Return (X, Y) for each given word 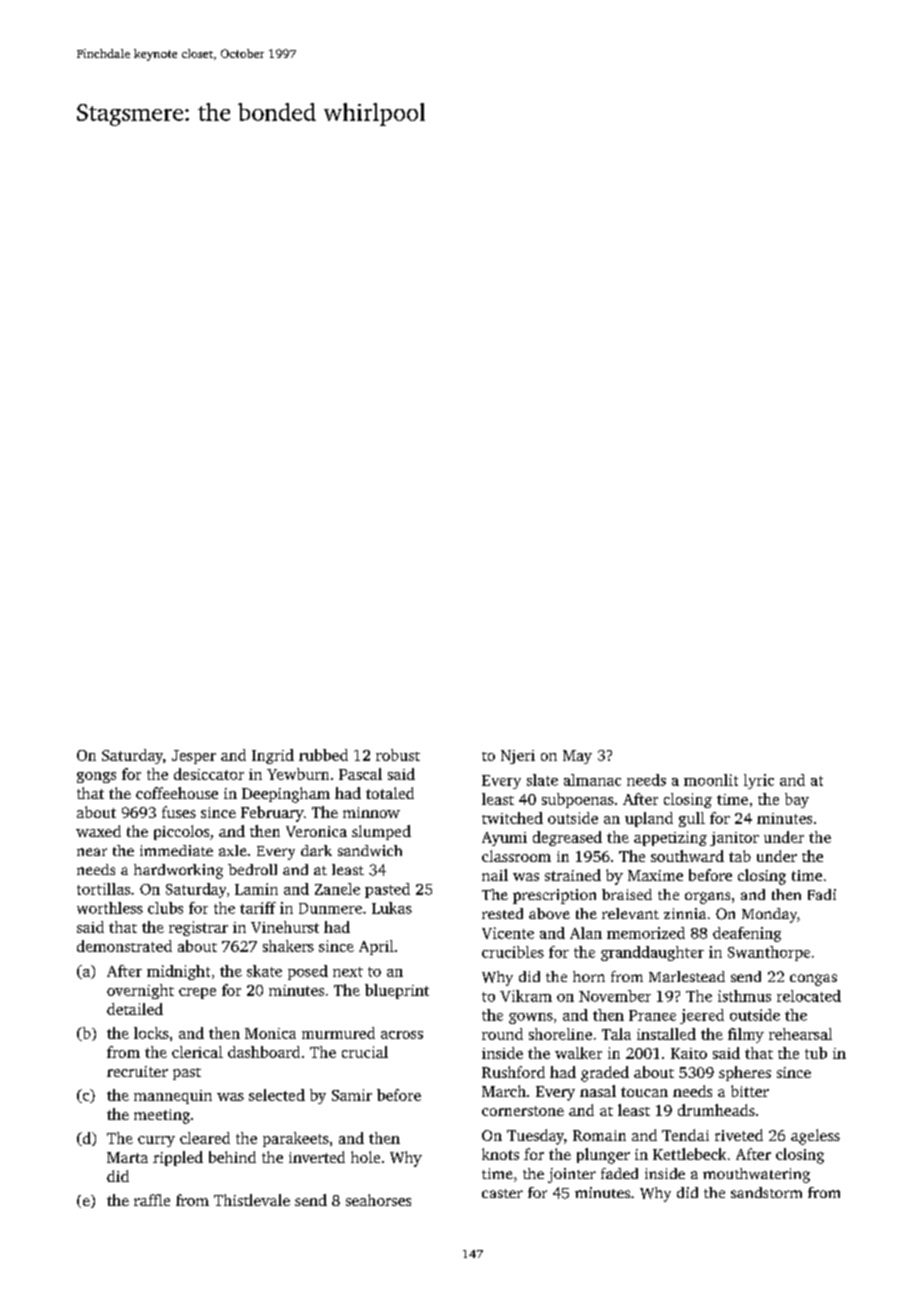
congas (813, 980)
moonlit (711, 780)
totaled (390, 793)
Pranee (652, 1015)
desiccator (209, 774)
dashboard (264, 1052)
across (402, 1035)
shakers (288, 946)
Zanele (337, 889)
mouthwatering (756, 1175)
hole (365, 1157)
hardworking (178, 871)
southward (687, 856)
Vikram (526, 996)
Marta (127, 1157)
